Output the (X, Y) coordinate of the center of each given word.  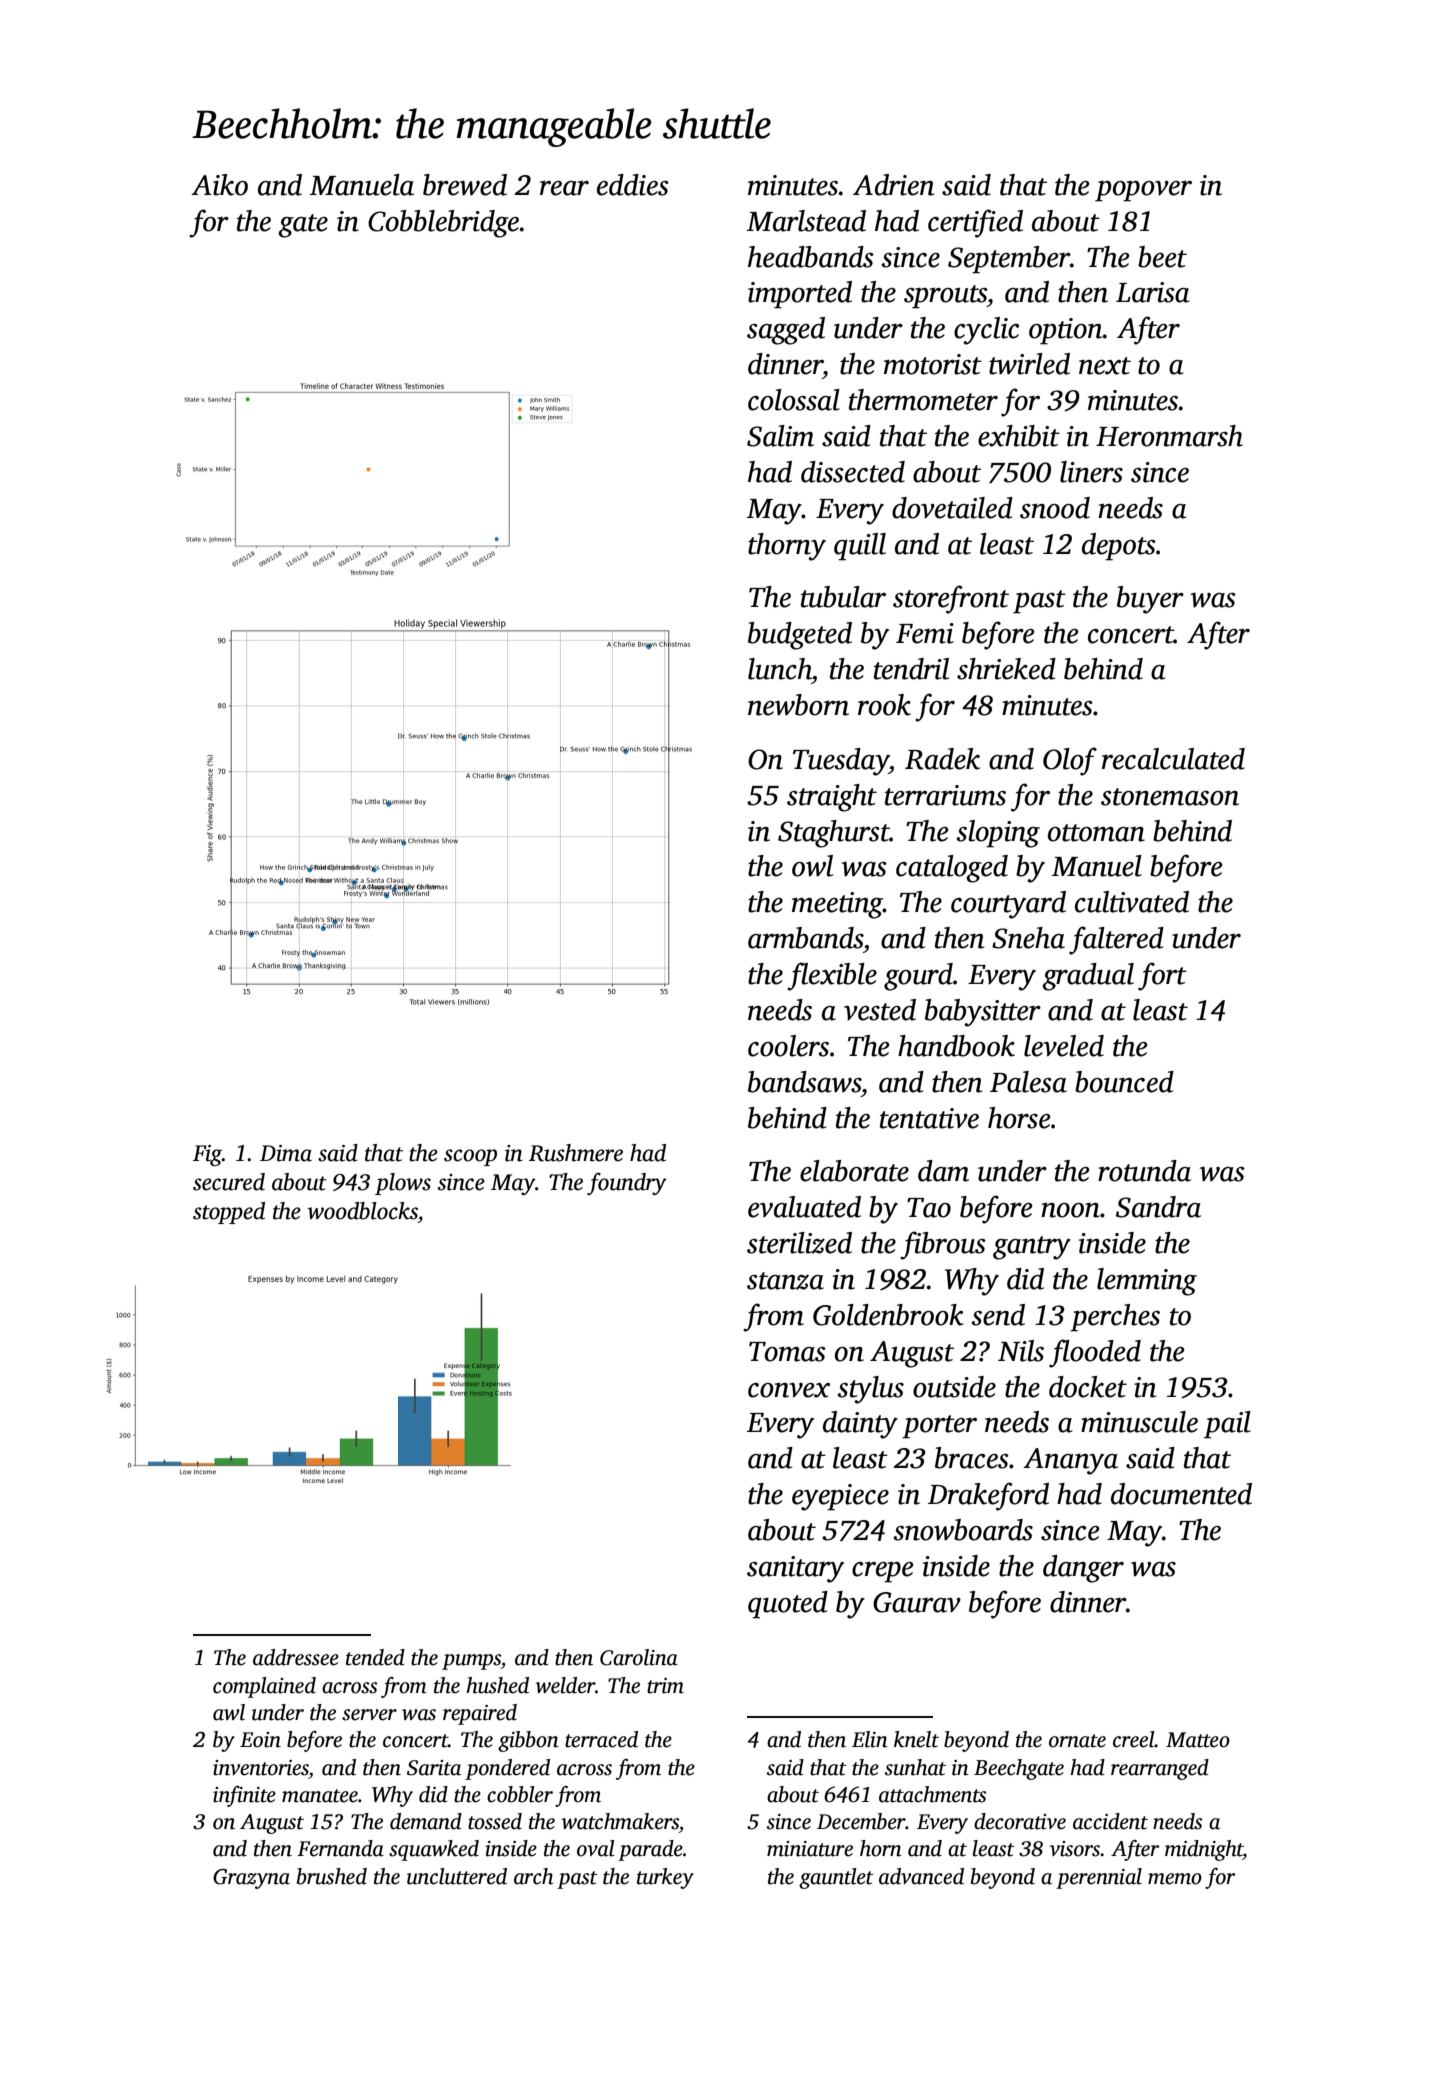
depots (1119, 547)
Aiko (219, 185)
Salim (780, 436)
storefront (951, 599)
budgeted (800, 636)
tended (375, 1657)
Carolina (639, 1657)
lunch (780, 669)
